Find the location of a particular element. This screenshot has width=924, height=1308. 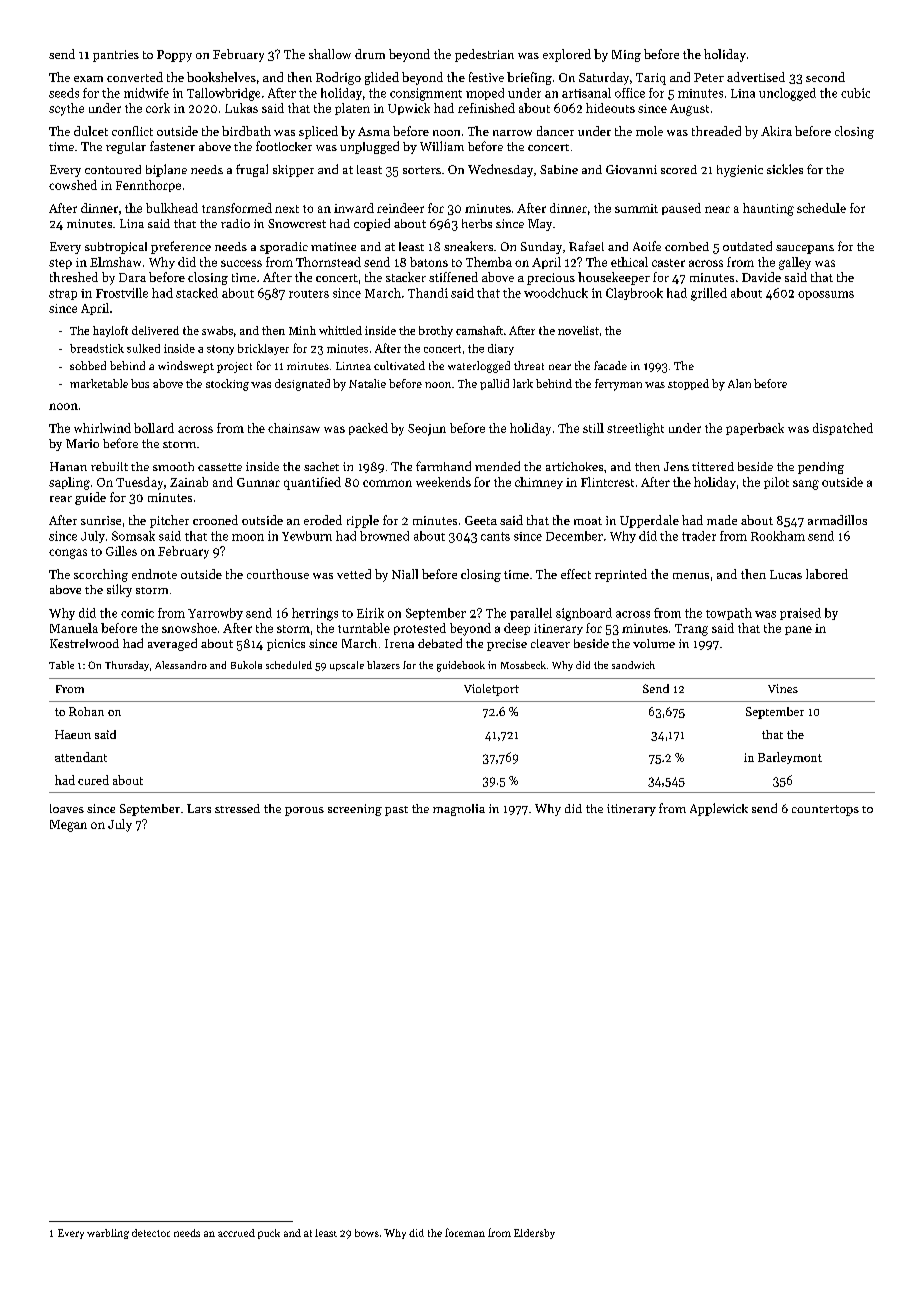

opossums is located at coordinates (826, 295).
